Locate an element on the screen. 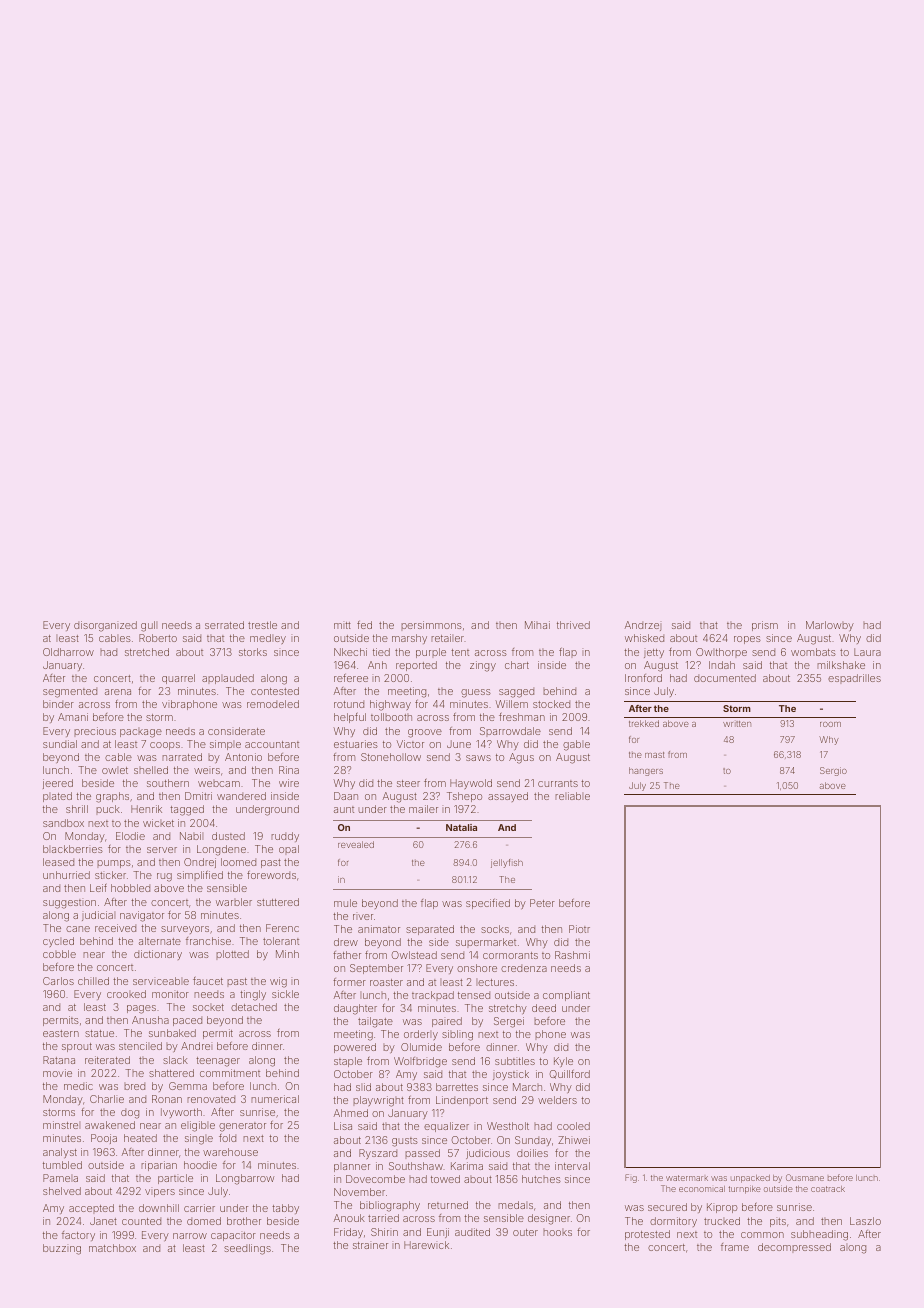 Image resolution: width=924 pixels, height=1308 pixels. March is located at coordinates (527, 1087).
